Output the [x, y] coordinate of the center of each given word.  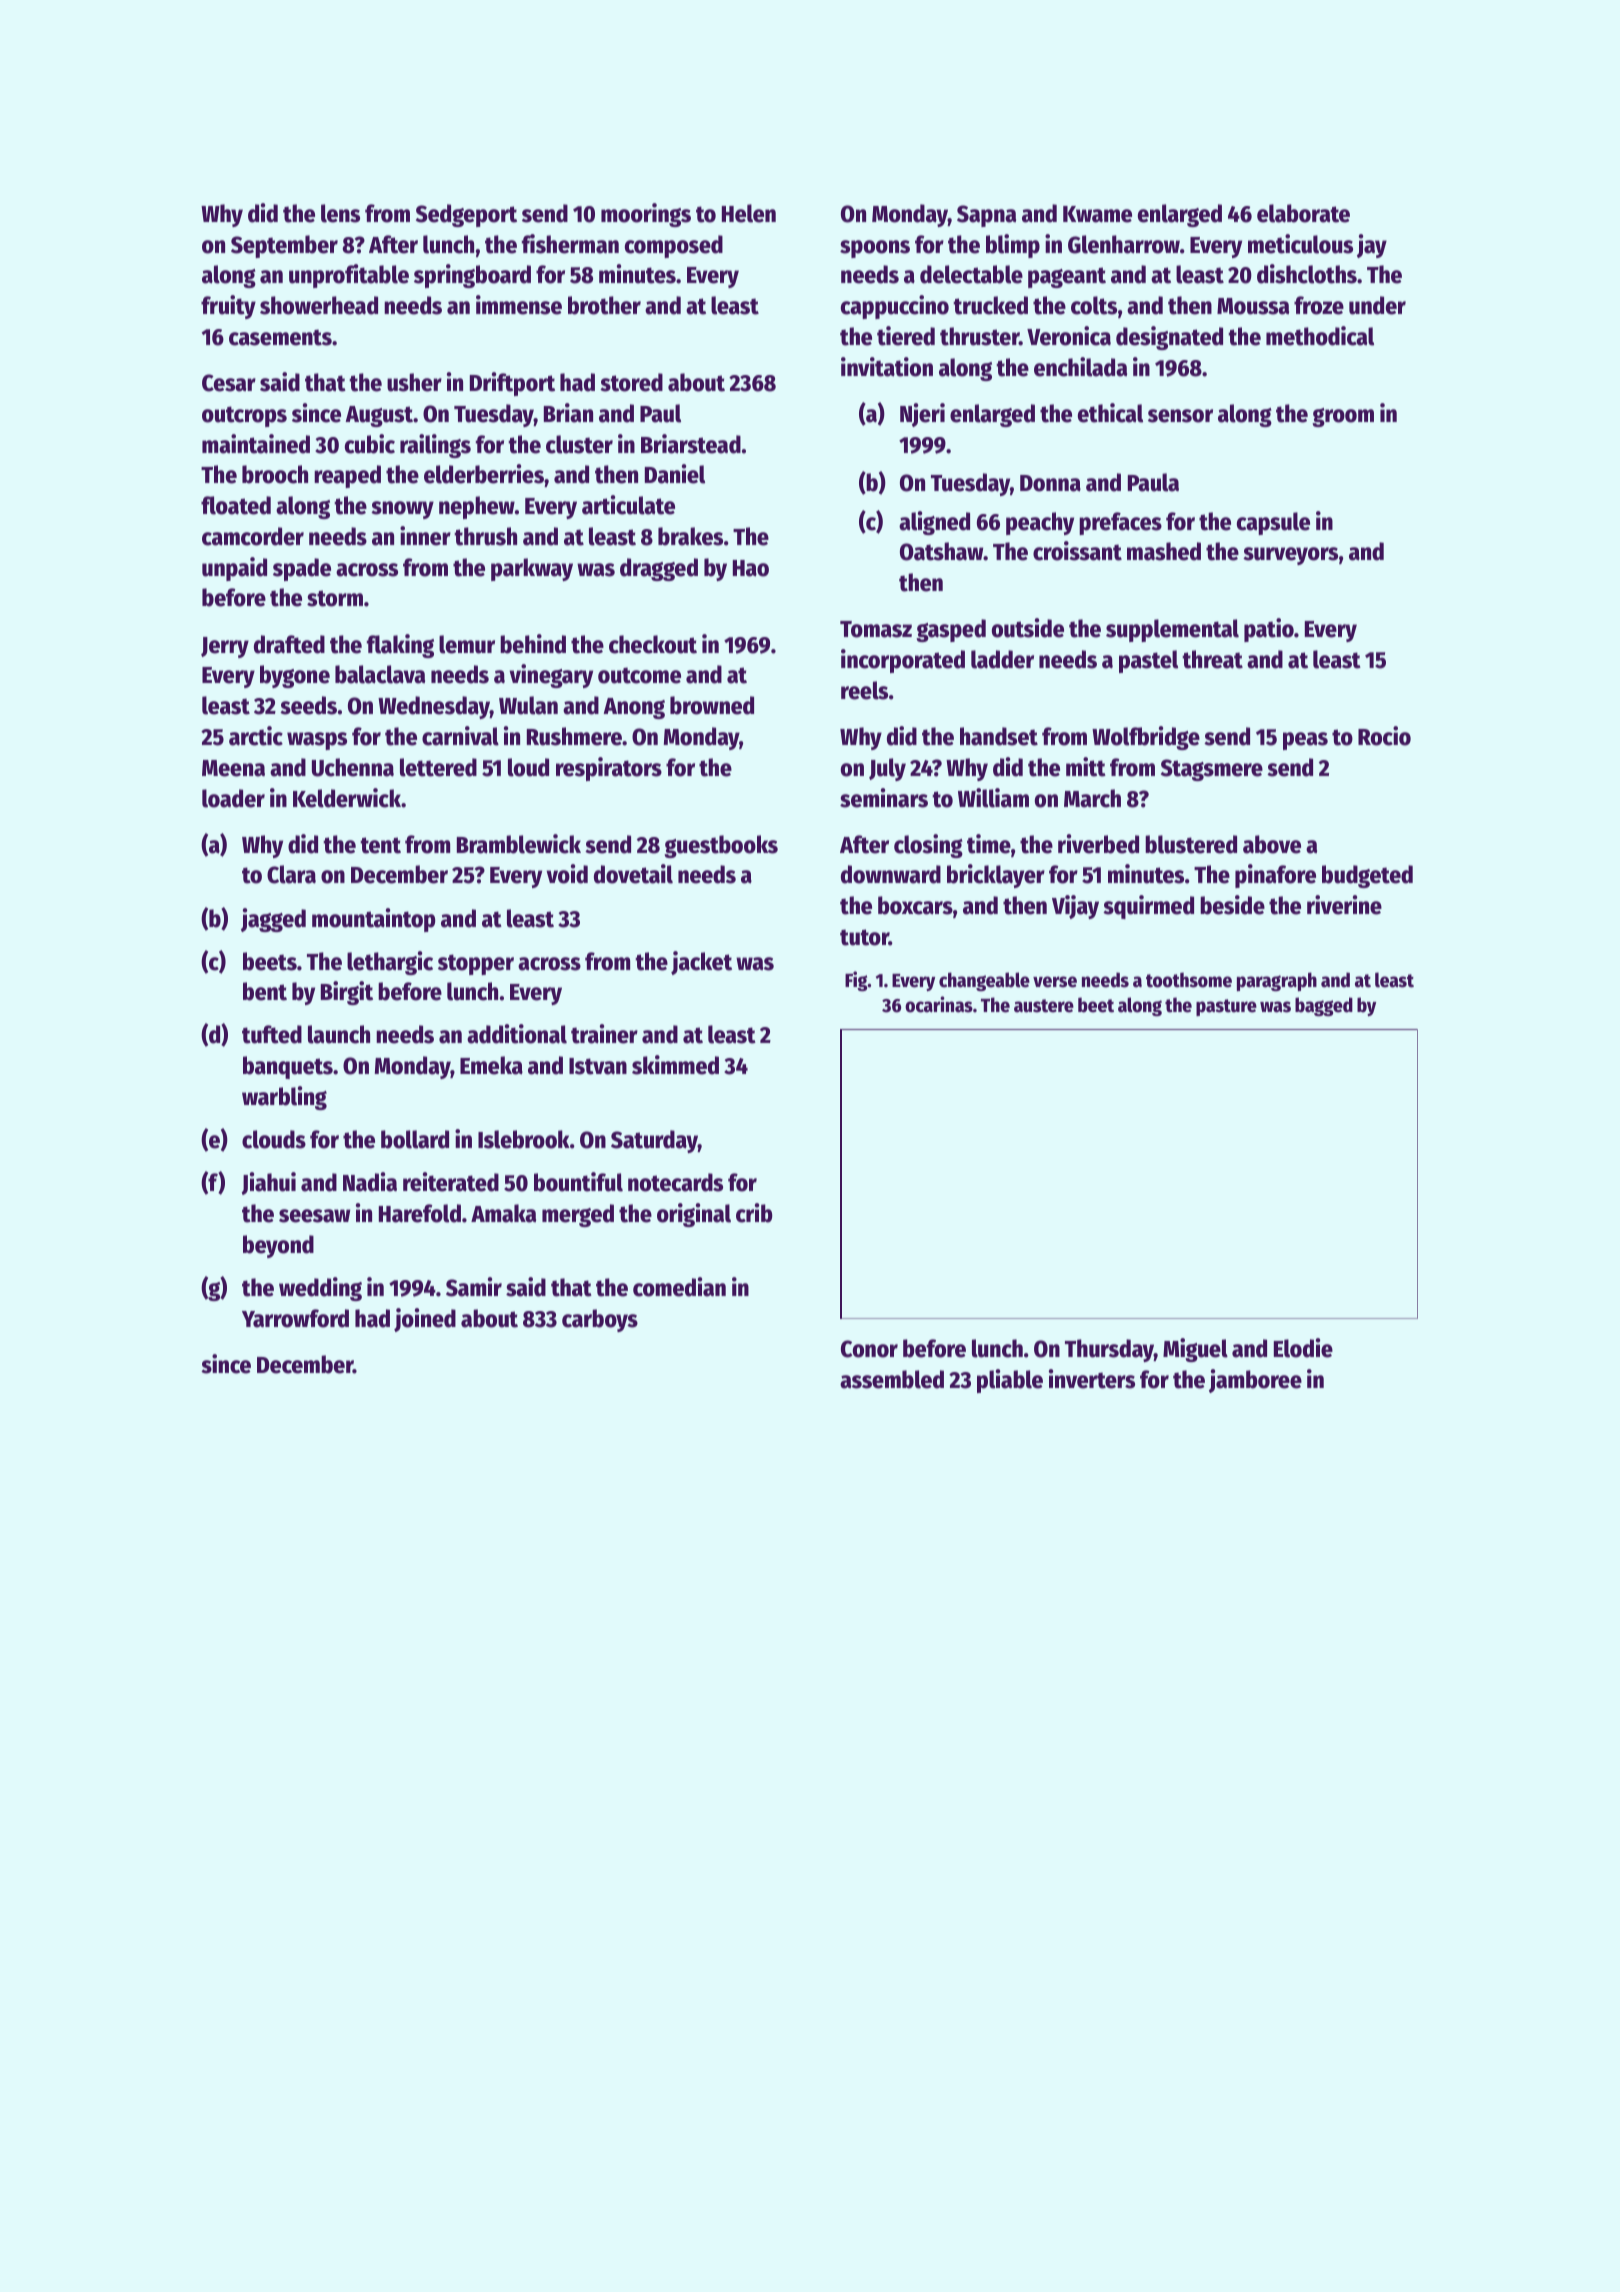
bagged [1324, 1006]
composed [674, 246]
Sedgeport [466, 215]
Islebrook [524, 1139]
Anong [634, 708]
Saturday [654, 1141]
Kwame [1097, 214]
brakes [690, 536]
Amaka [503, 1213]
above [1272, 844]
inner [425, 536]
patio [1269, 630]
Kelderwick [347, 798]
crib [754, 1213]
